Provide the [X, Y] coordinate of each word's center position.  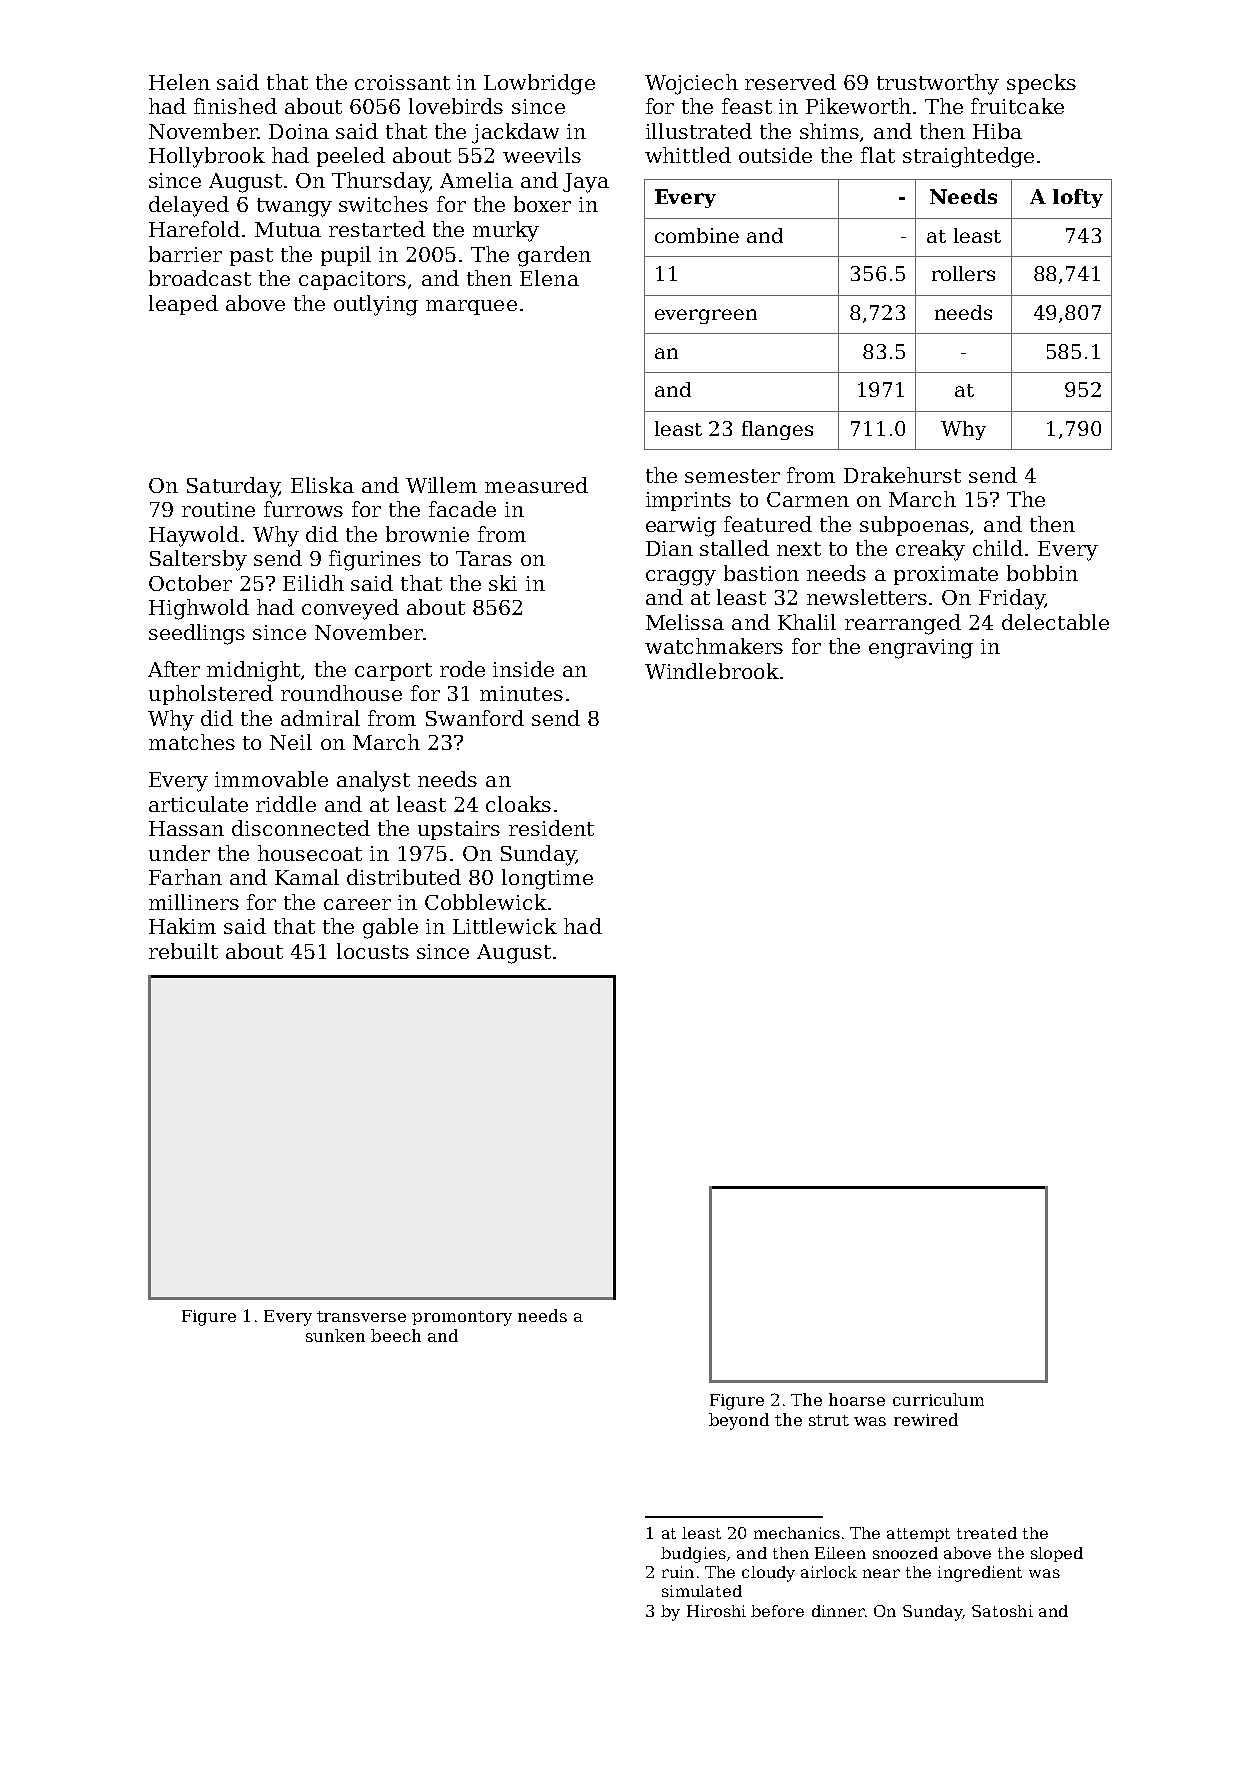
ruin [678, 1572]
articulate [198, 804]
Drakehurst [902, 475]
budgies [693, 1555]
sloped [1057, 1554]
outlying [376, 305]
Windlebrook [712, 671]
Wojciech [691, 84]
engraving [921, 649]
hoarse [857, 1399]
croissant [402, 82]
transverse [361, 1316]
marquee [471, 307]
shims [829, 131]
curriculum [938, 1399]
